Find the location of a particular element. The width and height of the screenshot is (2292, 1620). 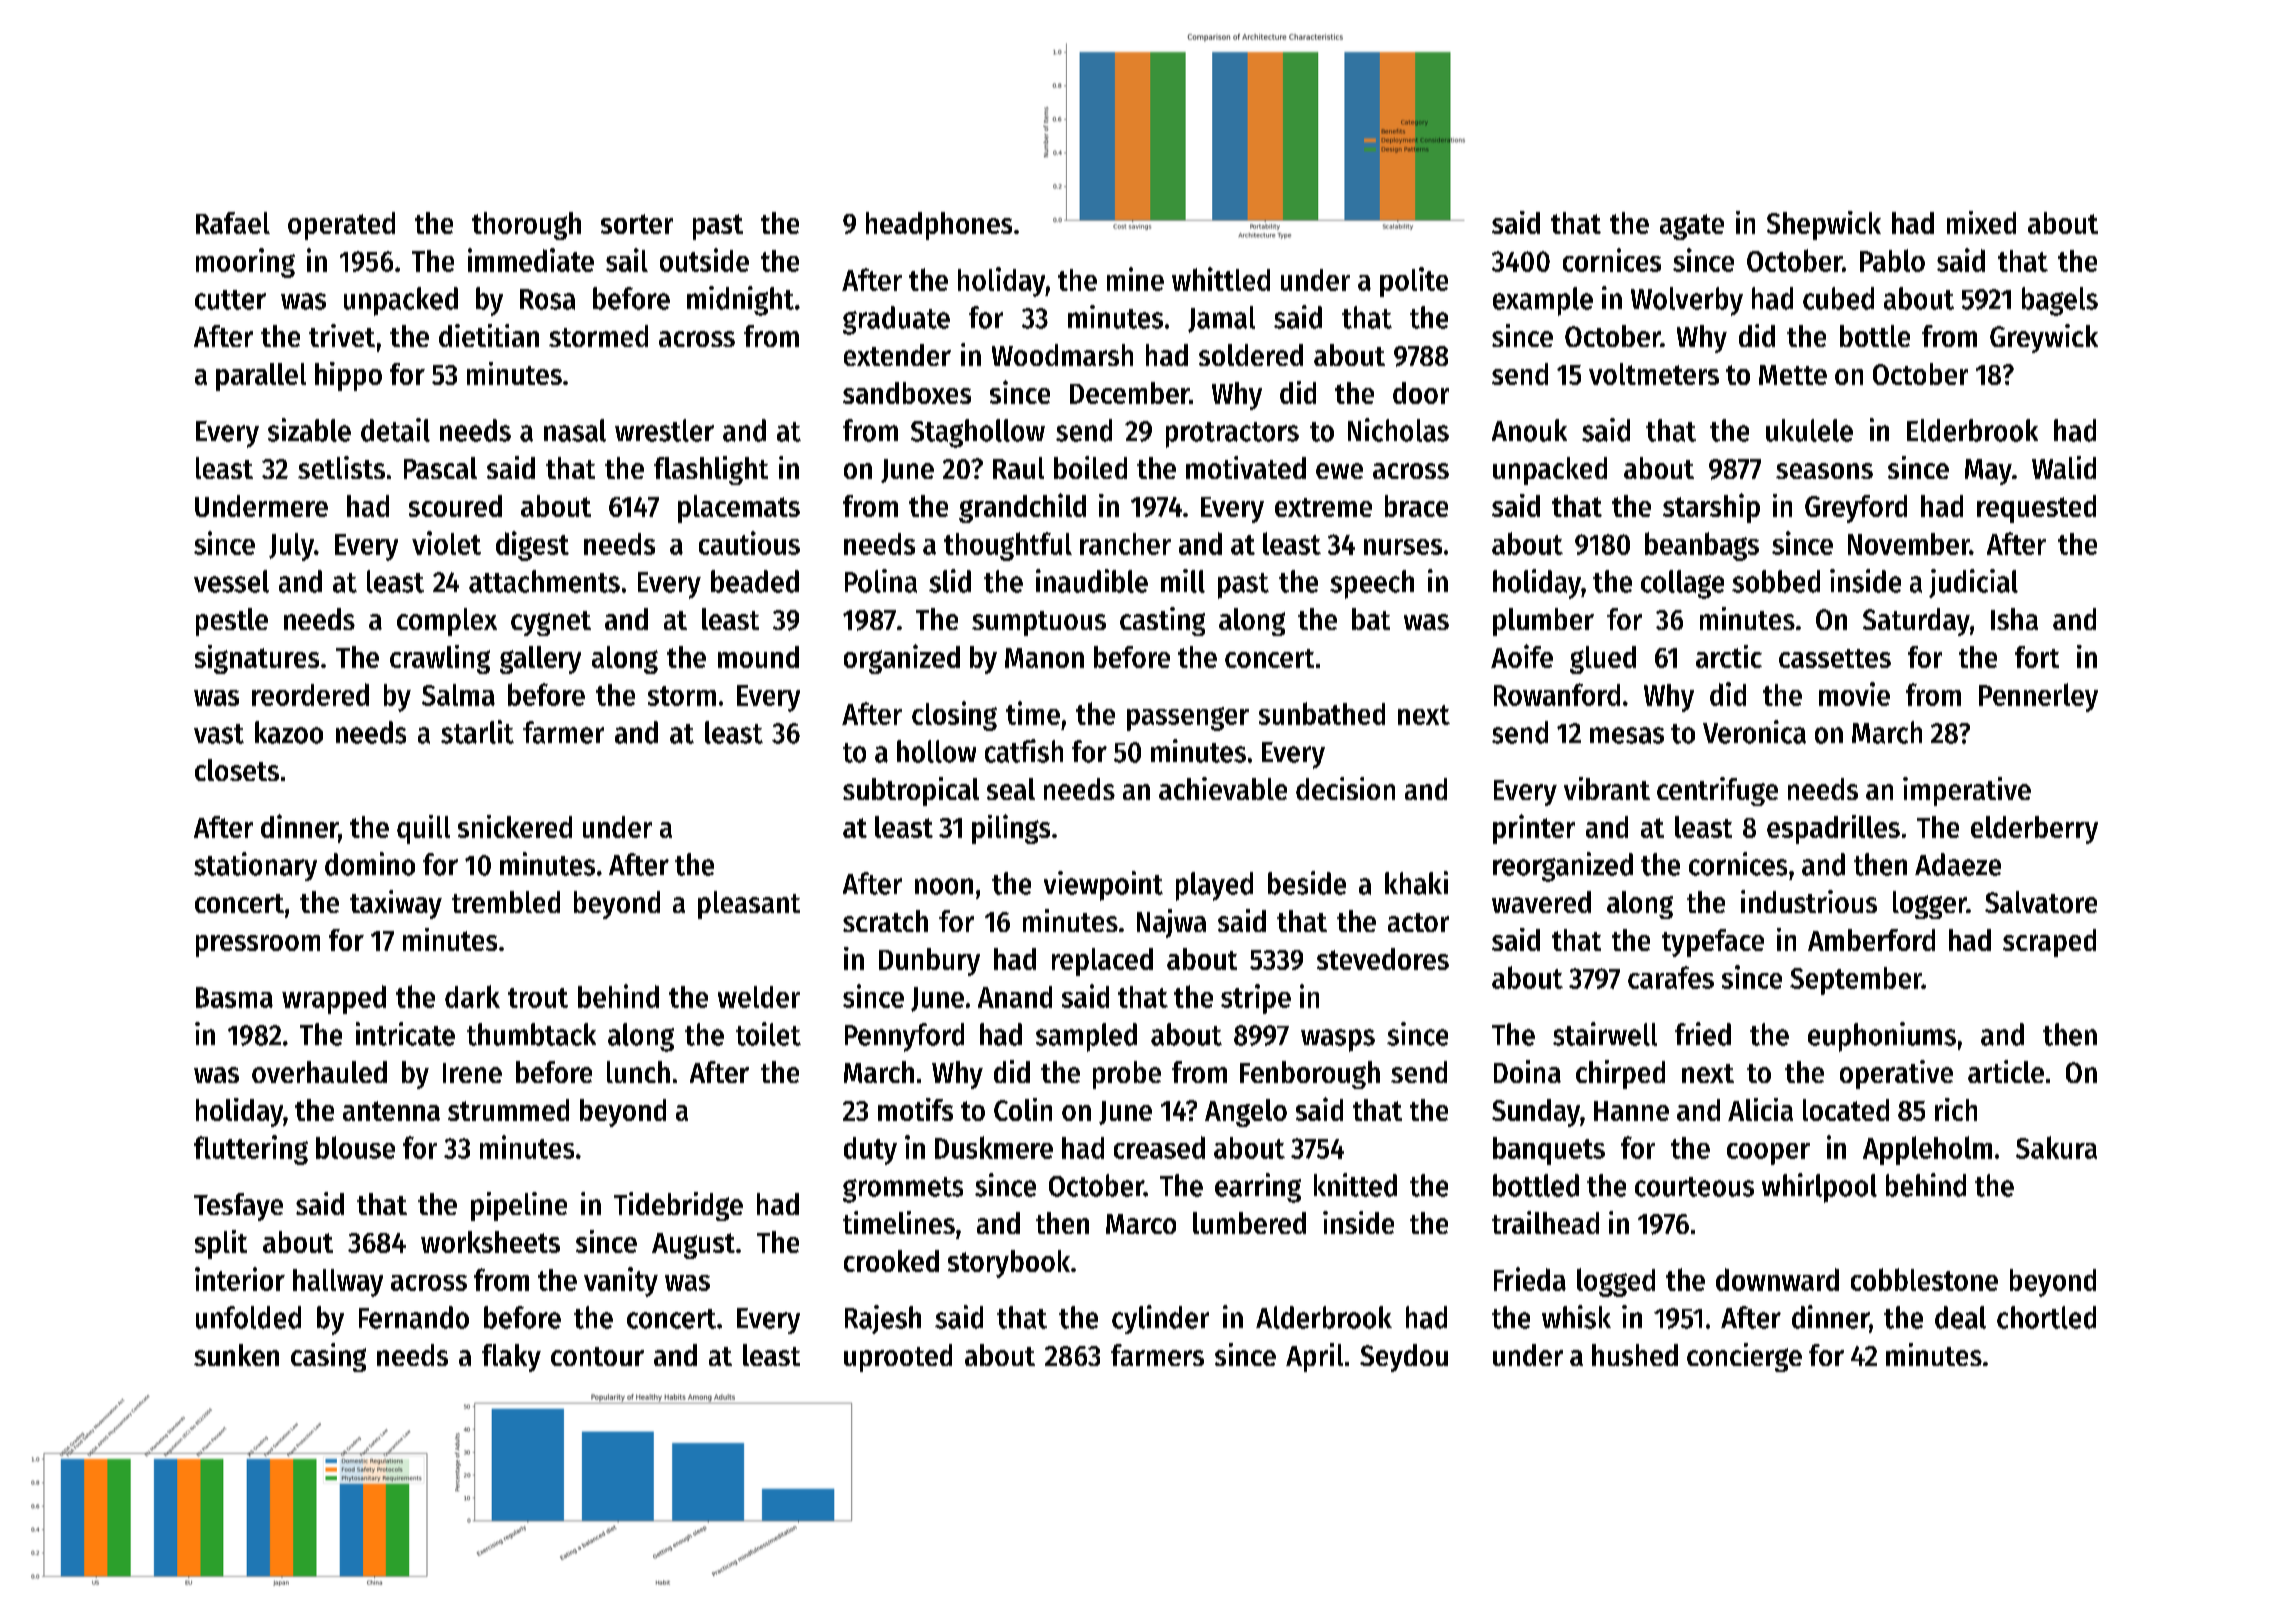

pilings is located at coordinates (1011, 829).
